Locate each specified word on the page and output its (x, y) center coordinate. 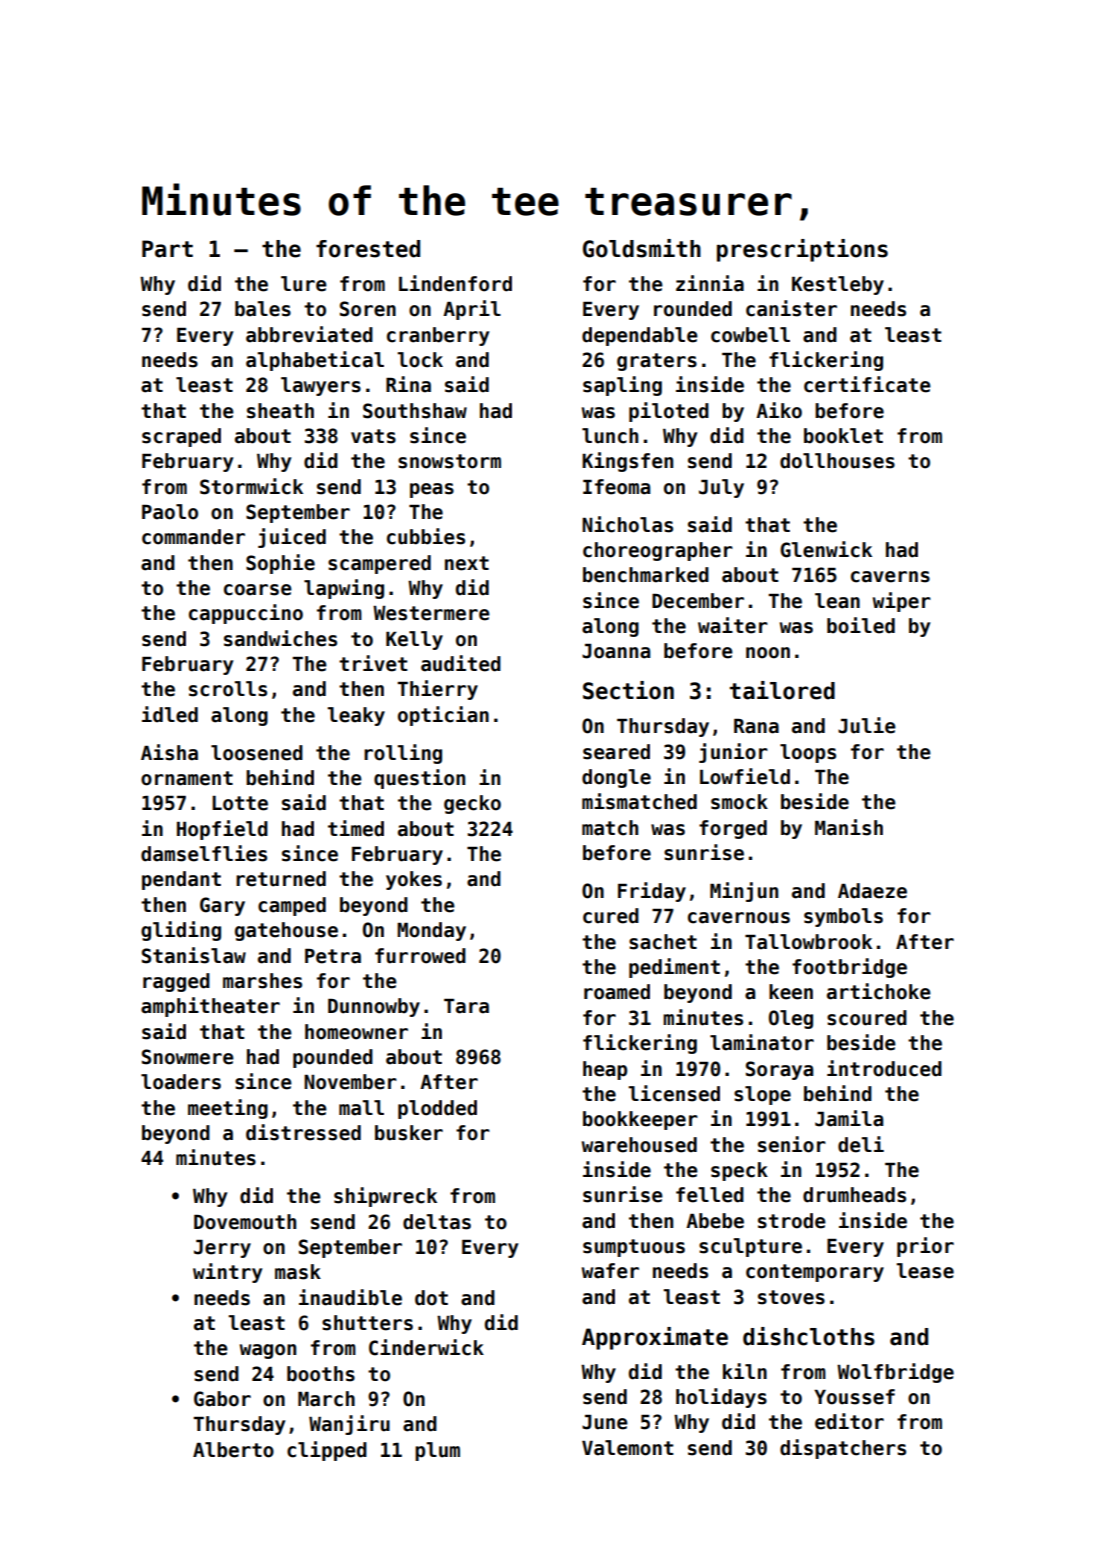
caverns (890, 577)
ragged (176, 982)
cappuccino (246, 614)
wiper (902, 602)
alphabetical (315, 361)
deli (861, 1144)
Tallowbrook (808, 942)
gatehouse (286, 931)
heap (605, 1070)
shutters (367, 1323)
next (467, 563)
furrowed (420, 956)
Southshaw (415, 411)
